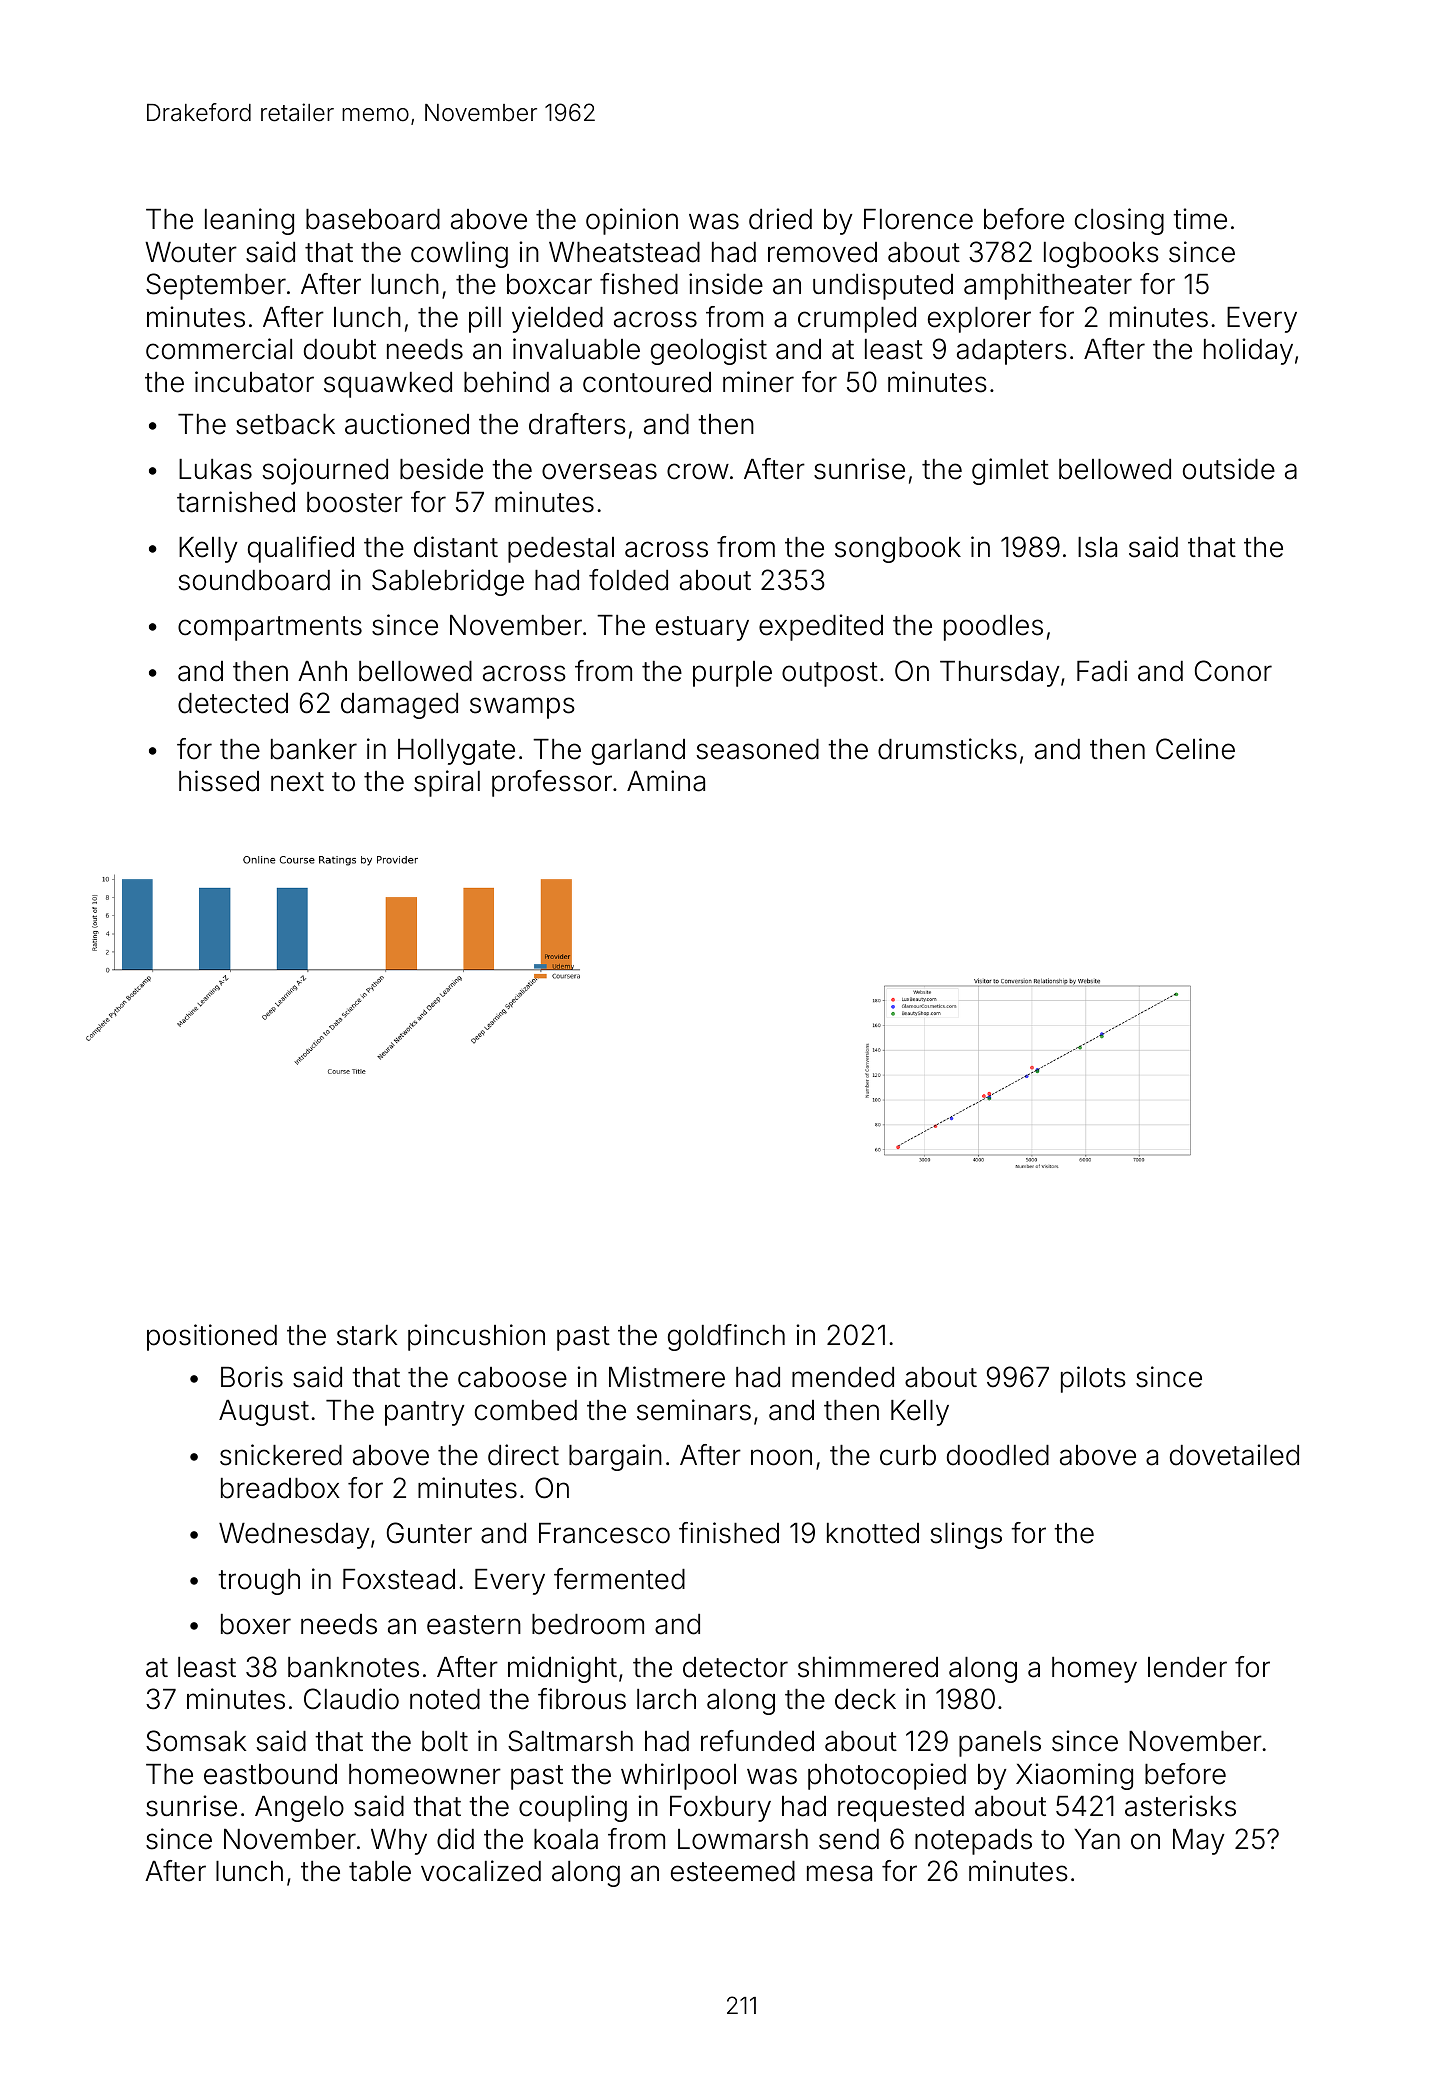 The height and width of the page is (2100, 1450). What do you see at coordinates (373, 219) in the page?
I see `baseboard` at bounding box center [373, 219].
